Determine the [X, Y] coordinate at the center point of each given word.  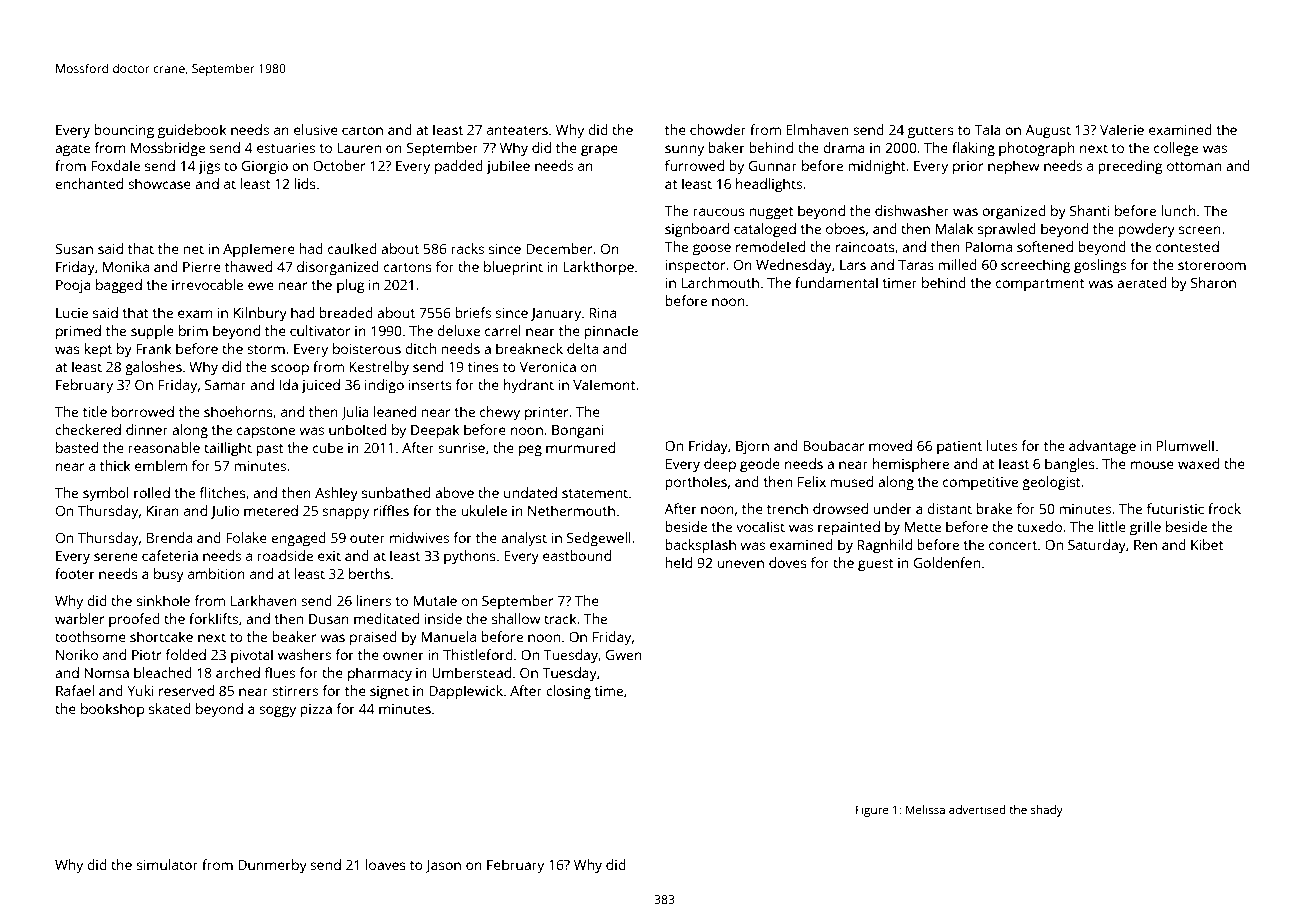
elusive [316, 129]
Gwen [624, 655]
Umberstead [471, 672]
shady [1047, 811]
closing [568, 692]
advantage [1102, 447]
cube [328, 447]
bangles [1070, 465]
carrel [503, 330]
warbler [80, 618]
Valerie [1122, 129]
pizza [316, 711]
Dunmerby [272, 866]
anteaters [517, 130]
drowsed [840, 508]
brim [193, 330]
